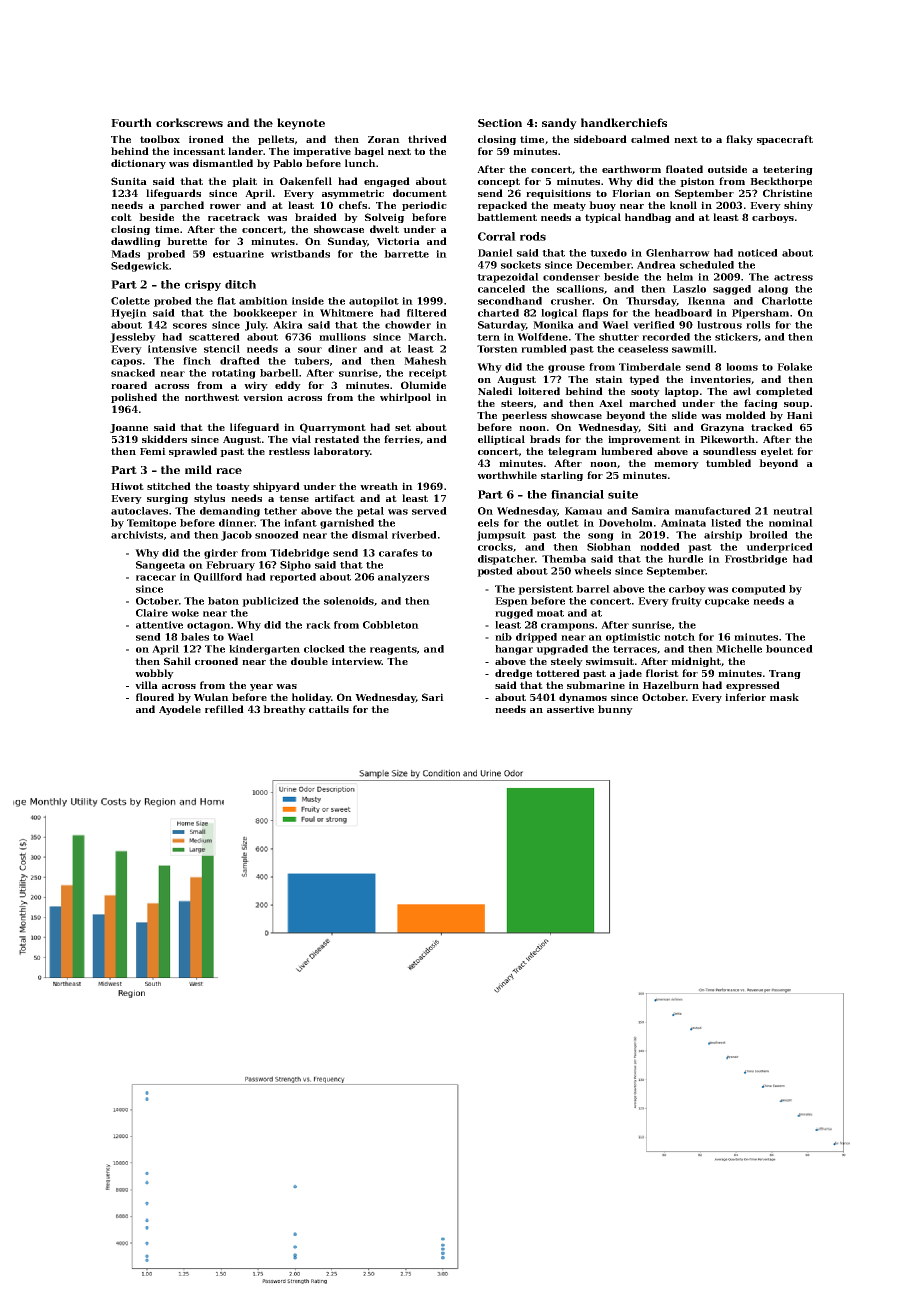  What do you see at coordinates (784, 392) in the screenshot?
I see `completed` at bounding box center [784, 392].
